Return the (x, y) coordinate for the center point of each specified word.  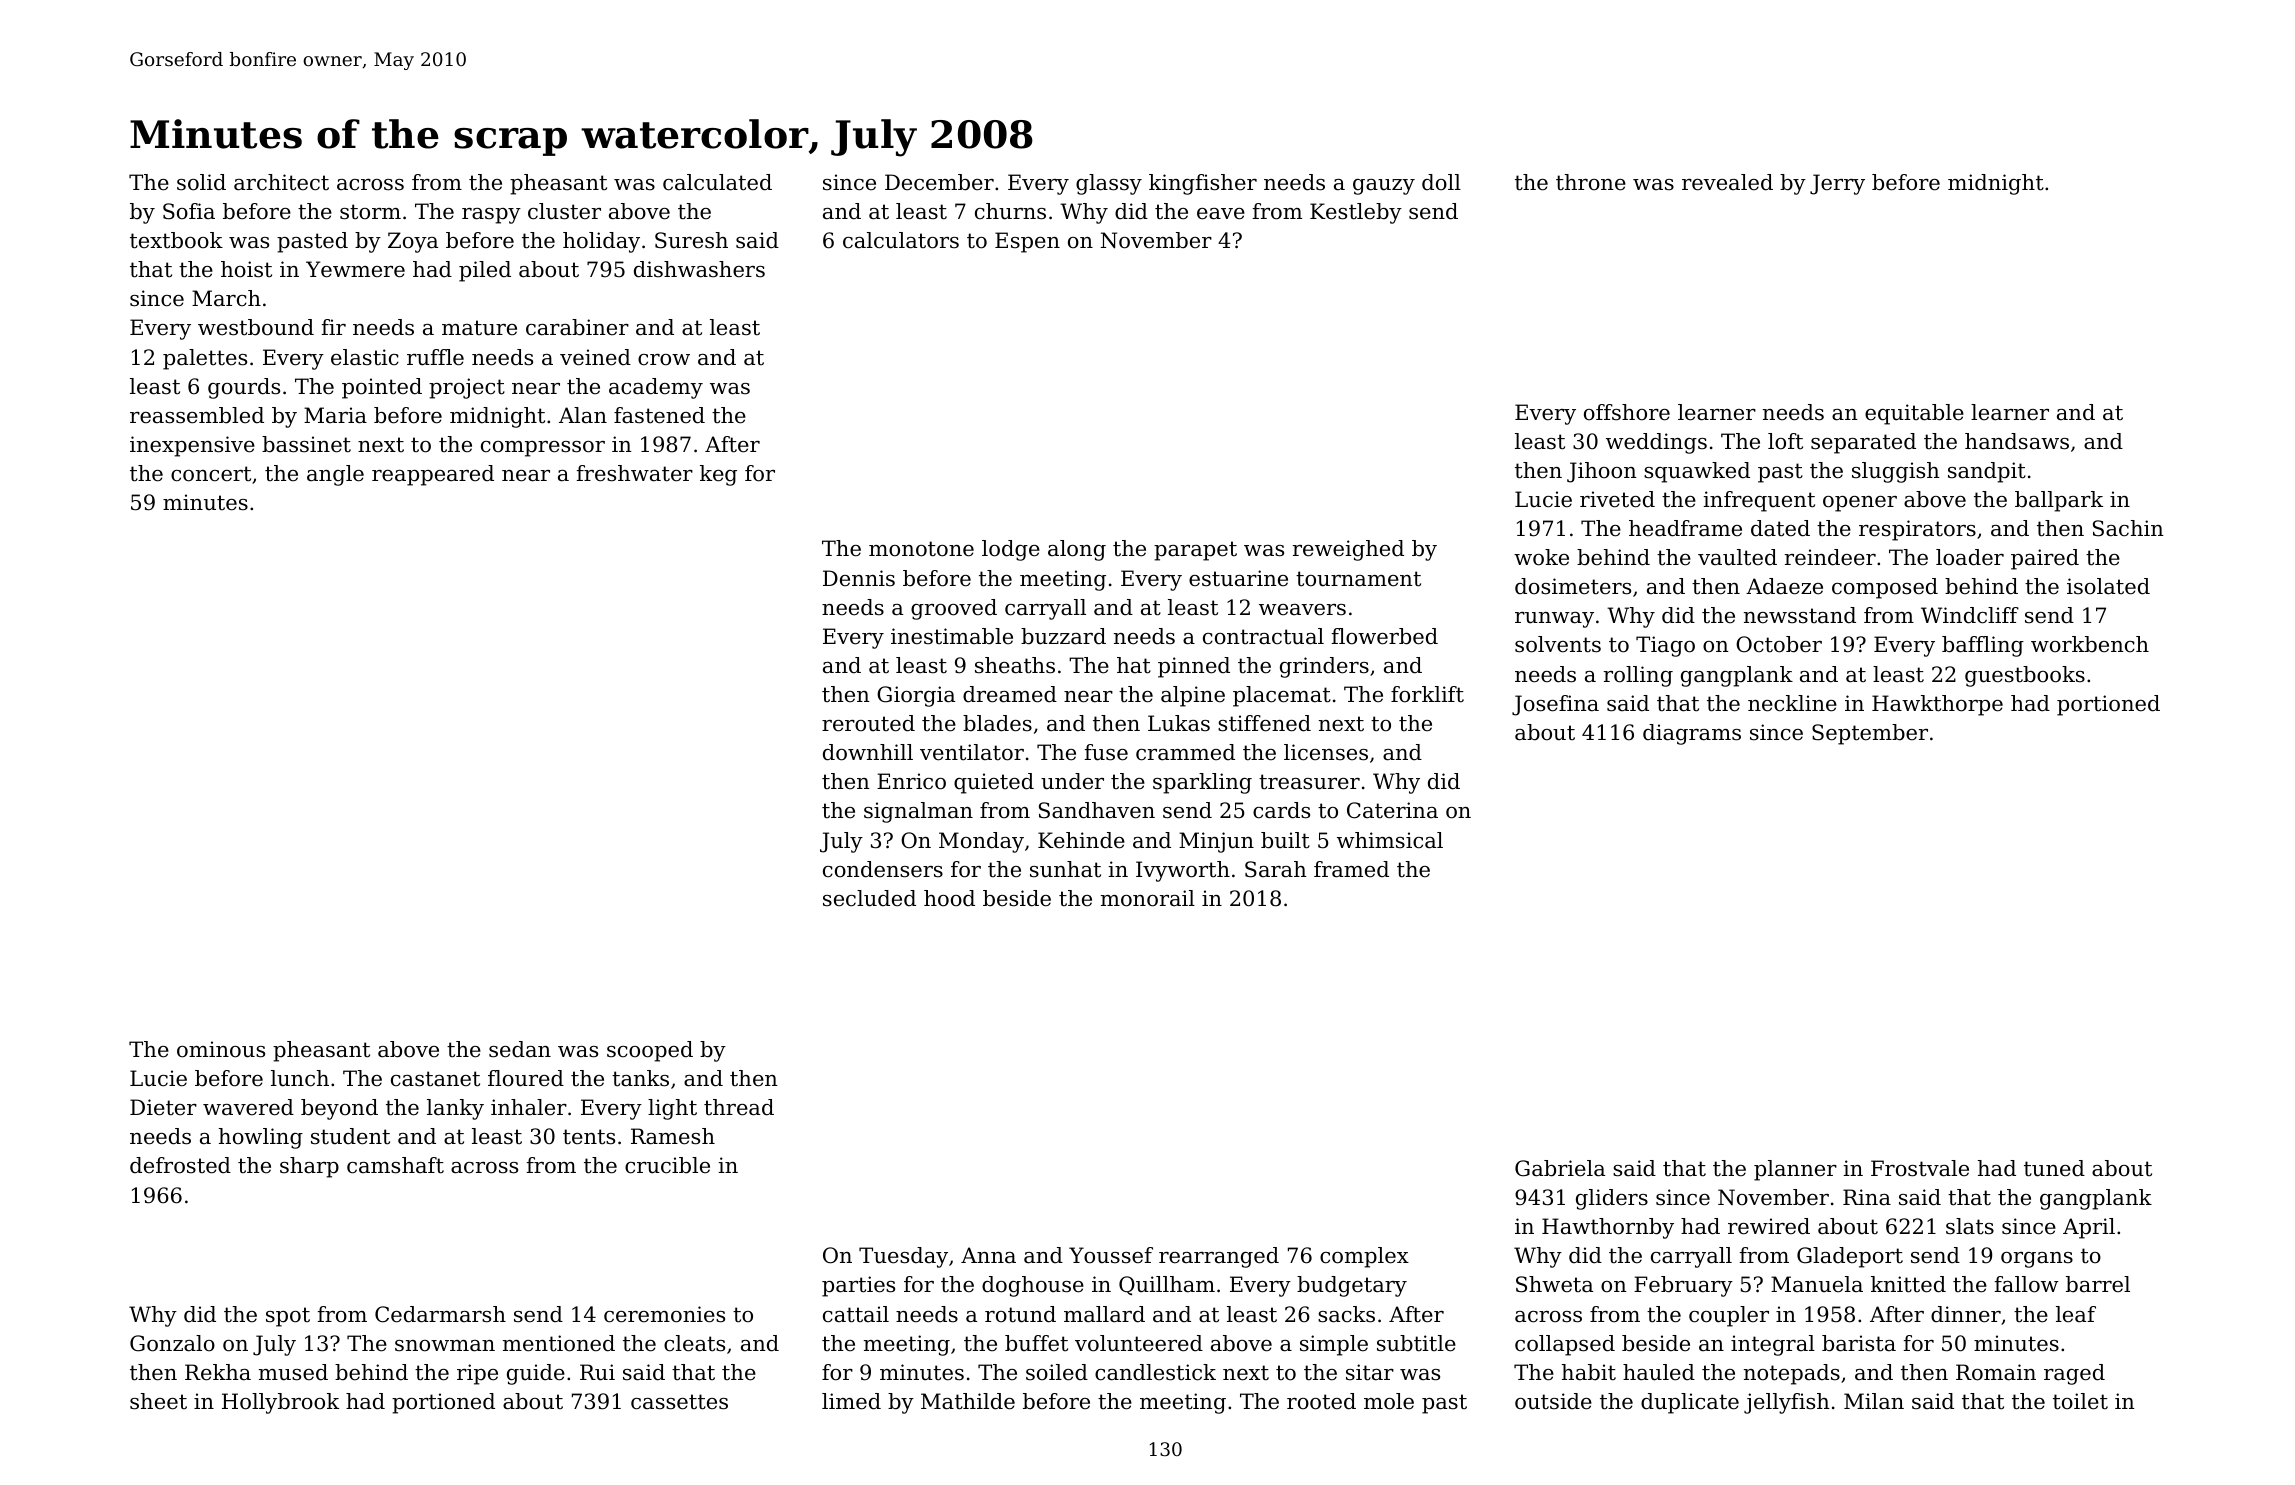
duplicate (1690, 1403)
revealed (1727, 182)
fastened (659, 415)
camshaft (395, 1165)
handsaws (2017, 441)
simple (1334, 1345)
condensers (883, 869)
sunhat (1065, 869)
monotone (921, 549)
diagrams (1692, 734)
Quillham (1167, 1286)
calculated (717, 182)
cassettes (679, 1402)
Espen (1027, 242)
